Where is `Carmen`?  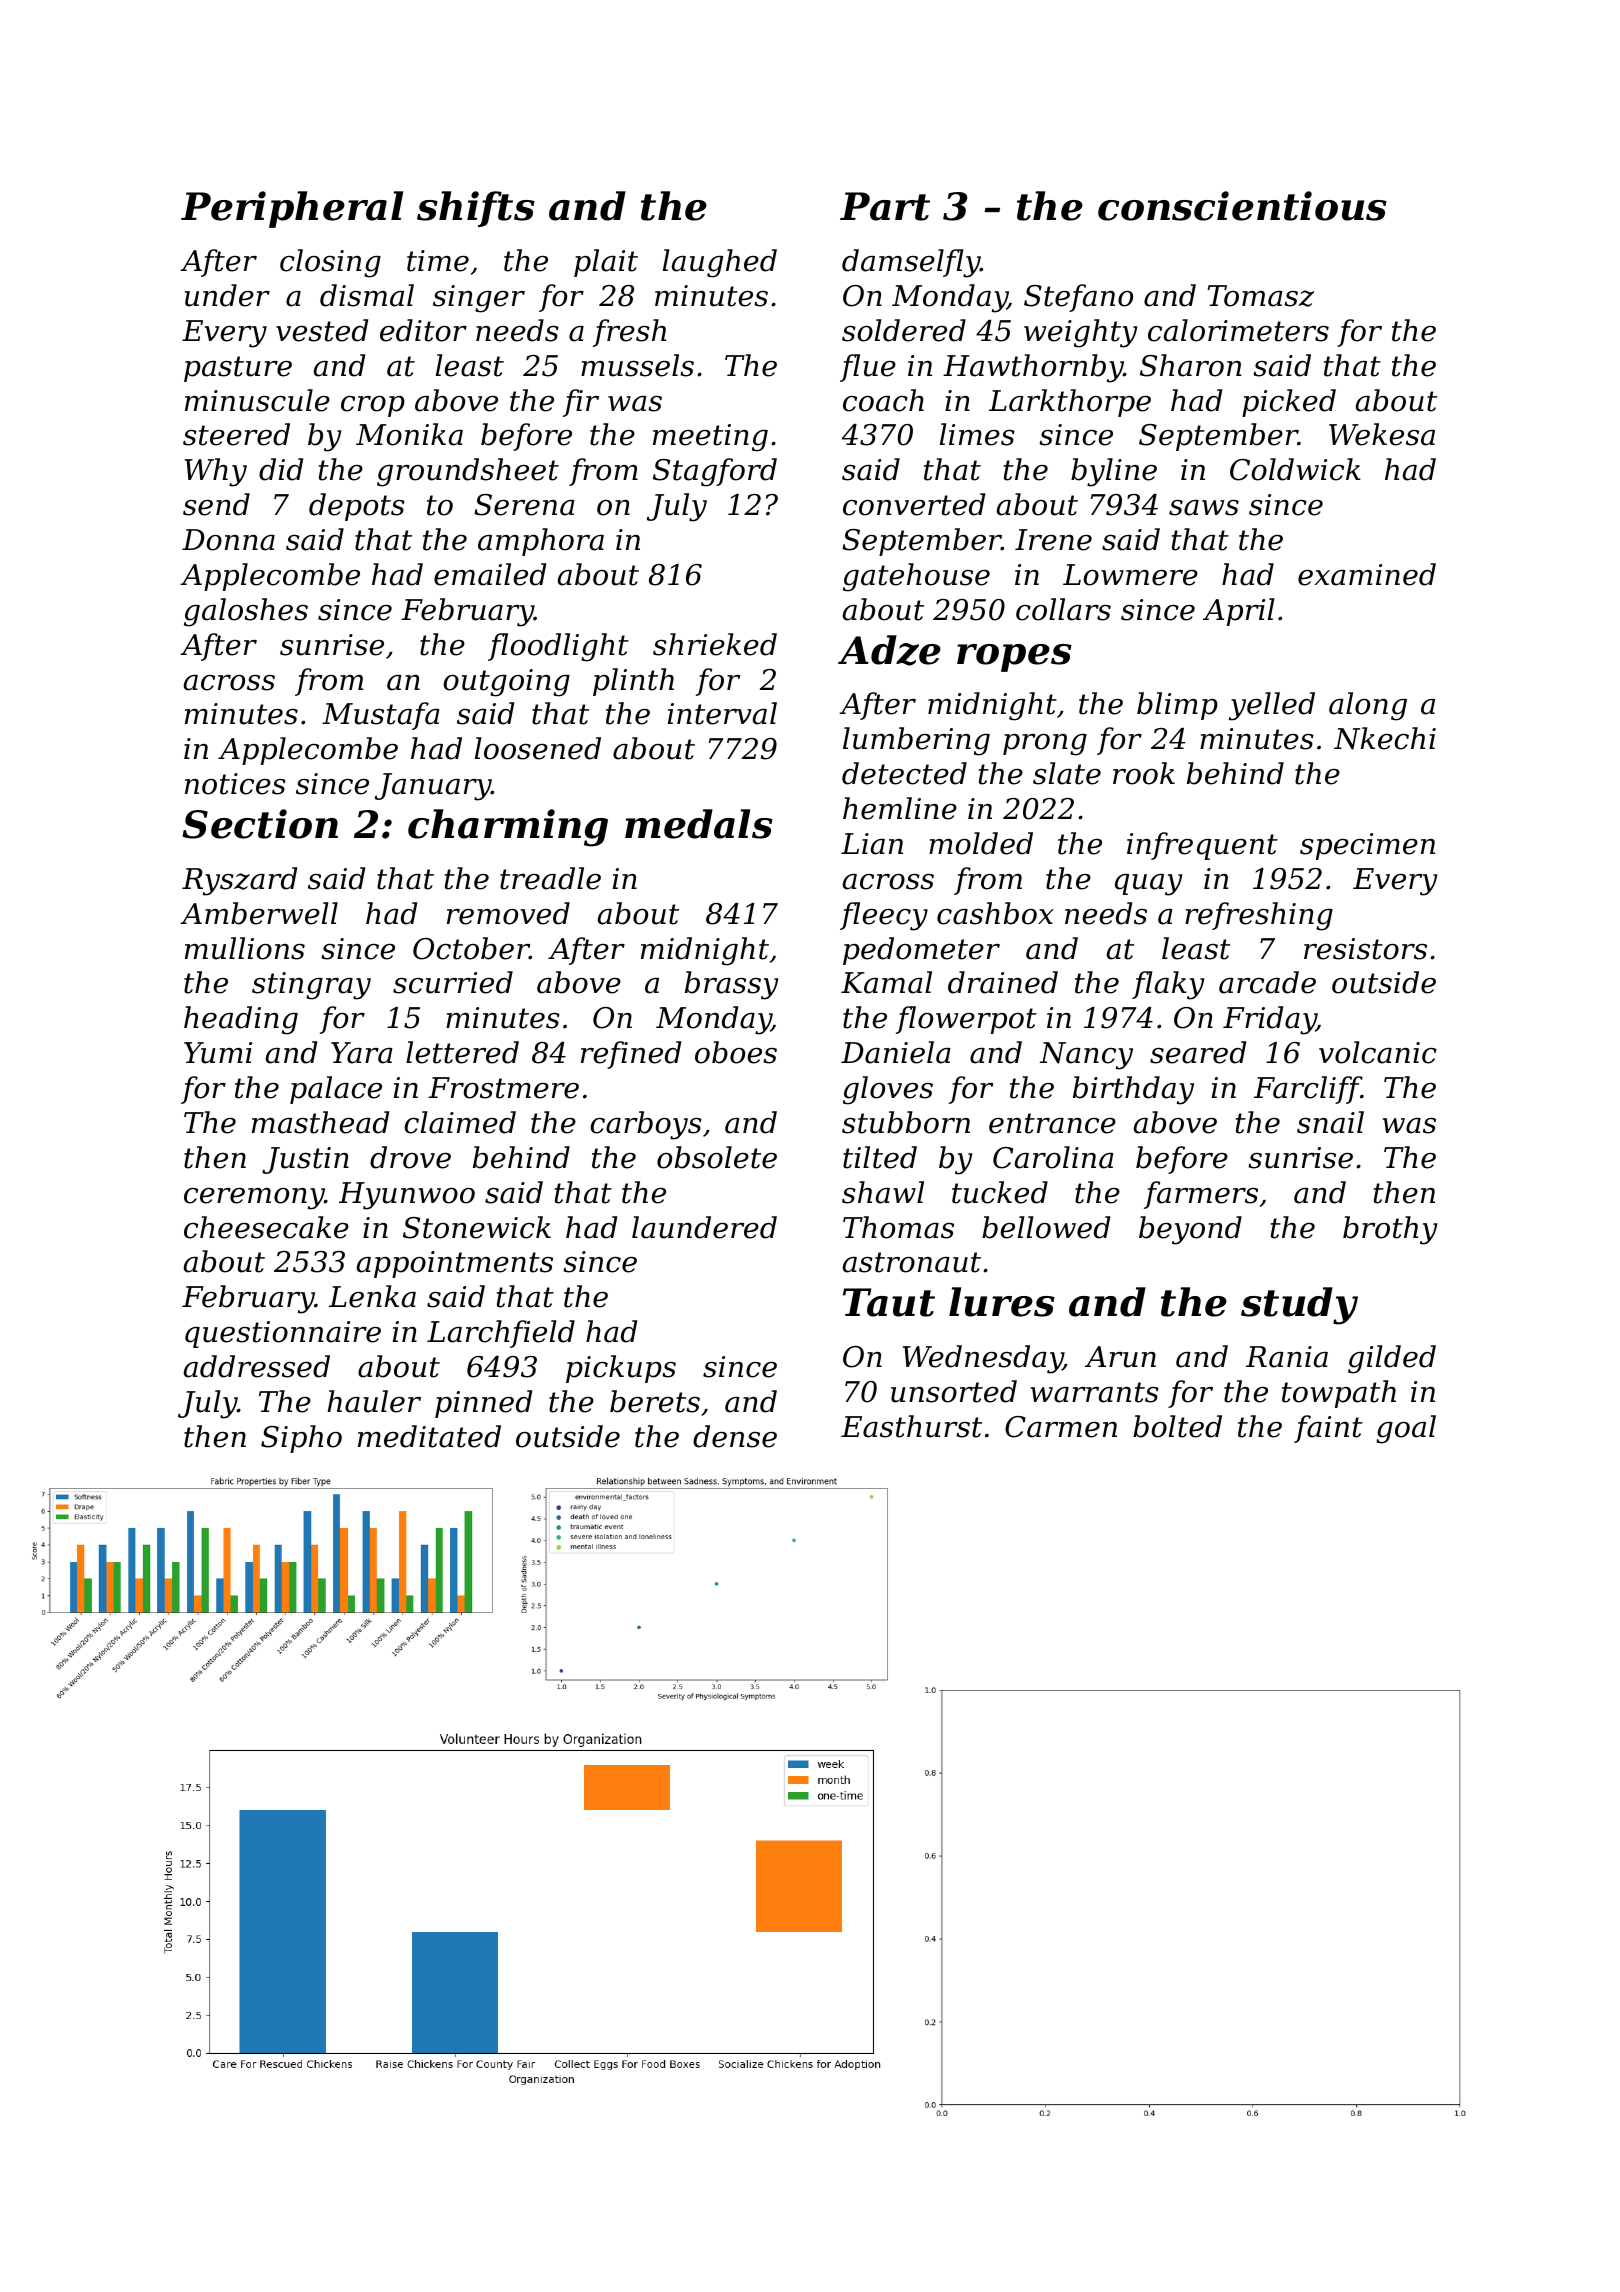
Carmen is located at coordinates (1061, 1427).
